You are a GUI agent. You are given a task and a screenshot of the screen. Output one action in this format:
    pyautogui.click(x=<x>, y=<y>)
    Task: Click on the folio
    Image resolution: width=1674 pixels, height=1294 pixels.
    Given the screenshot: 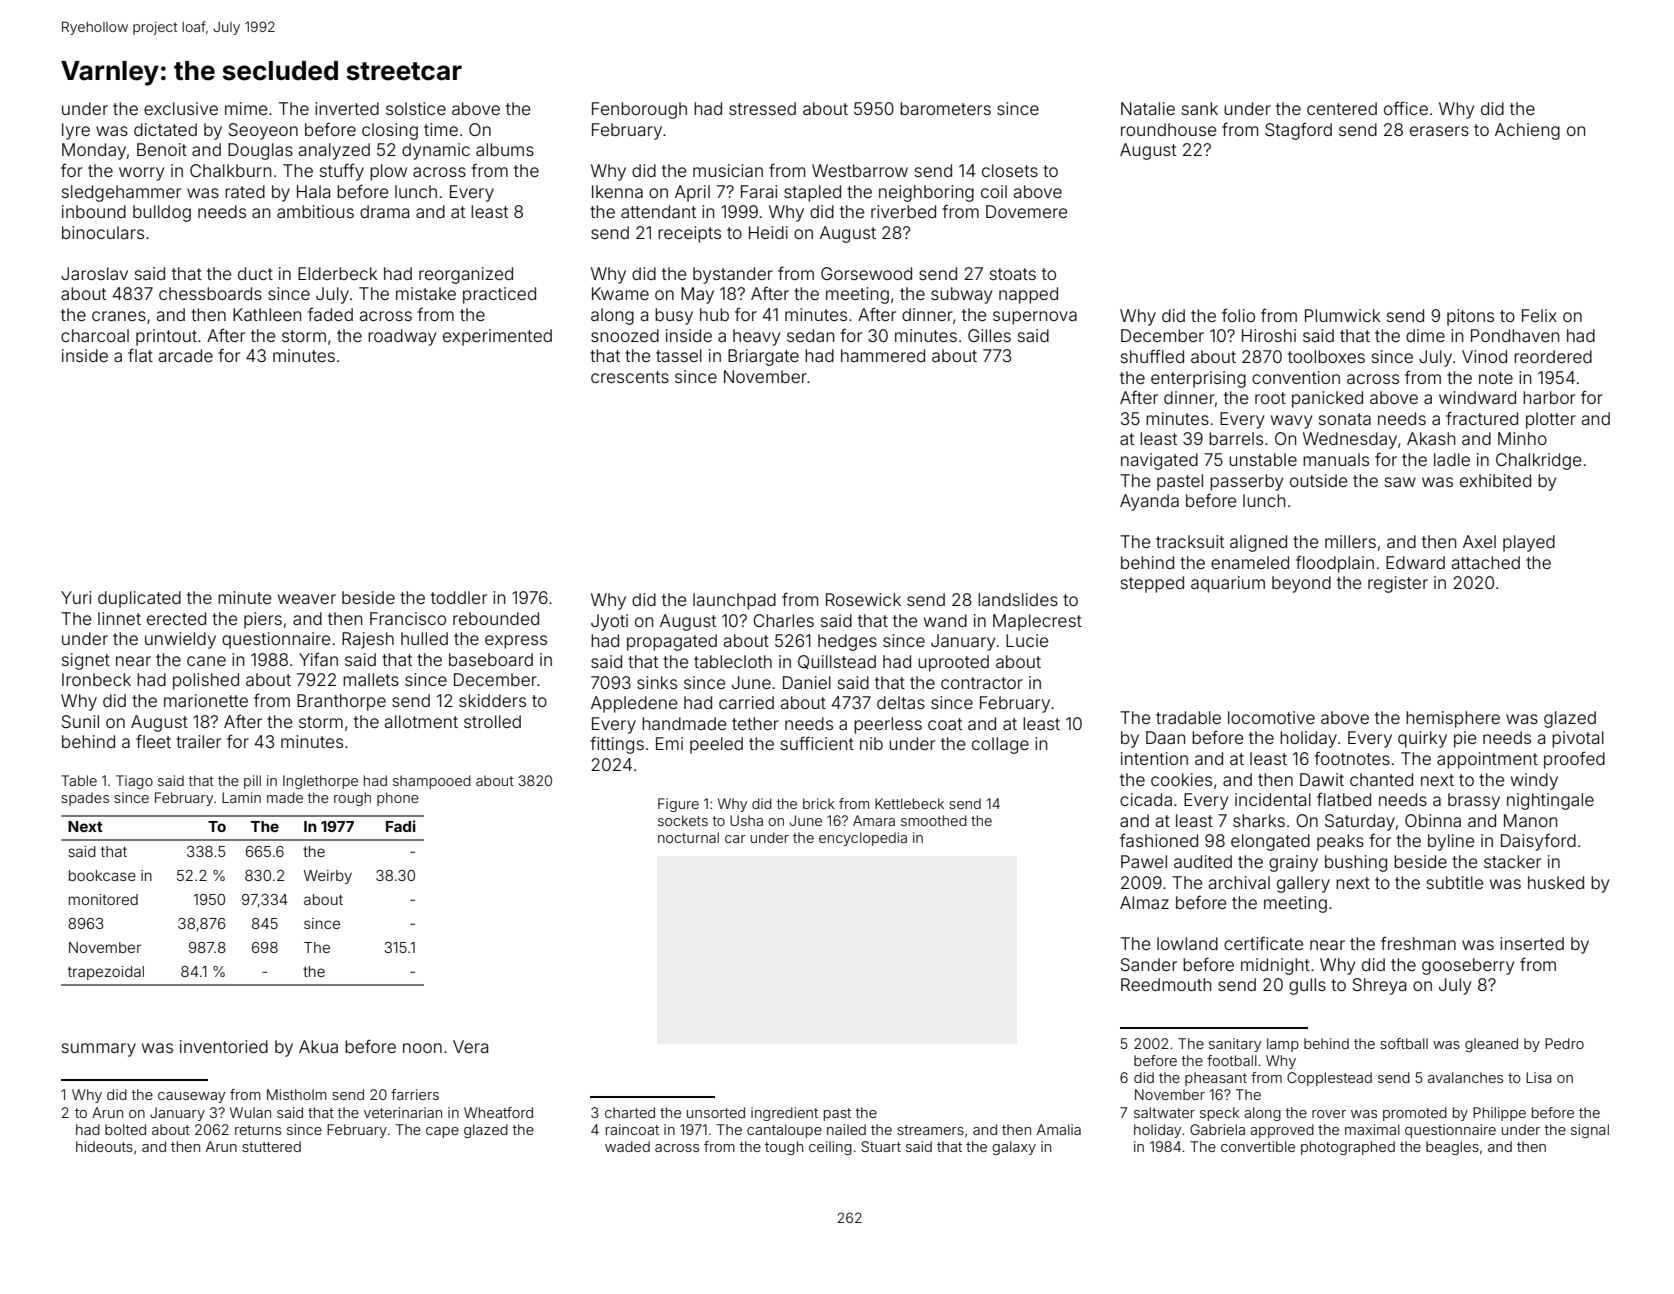 What is the action you would take?
    pyautogui.click(x=1238, y=315)
